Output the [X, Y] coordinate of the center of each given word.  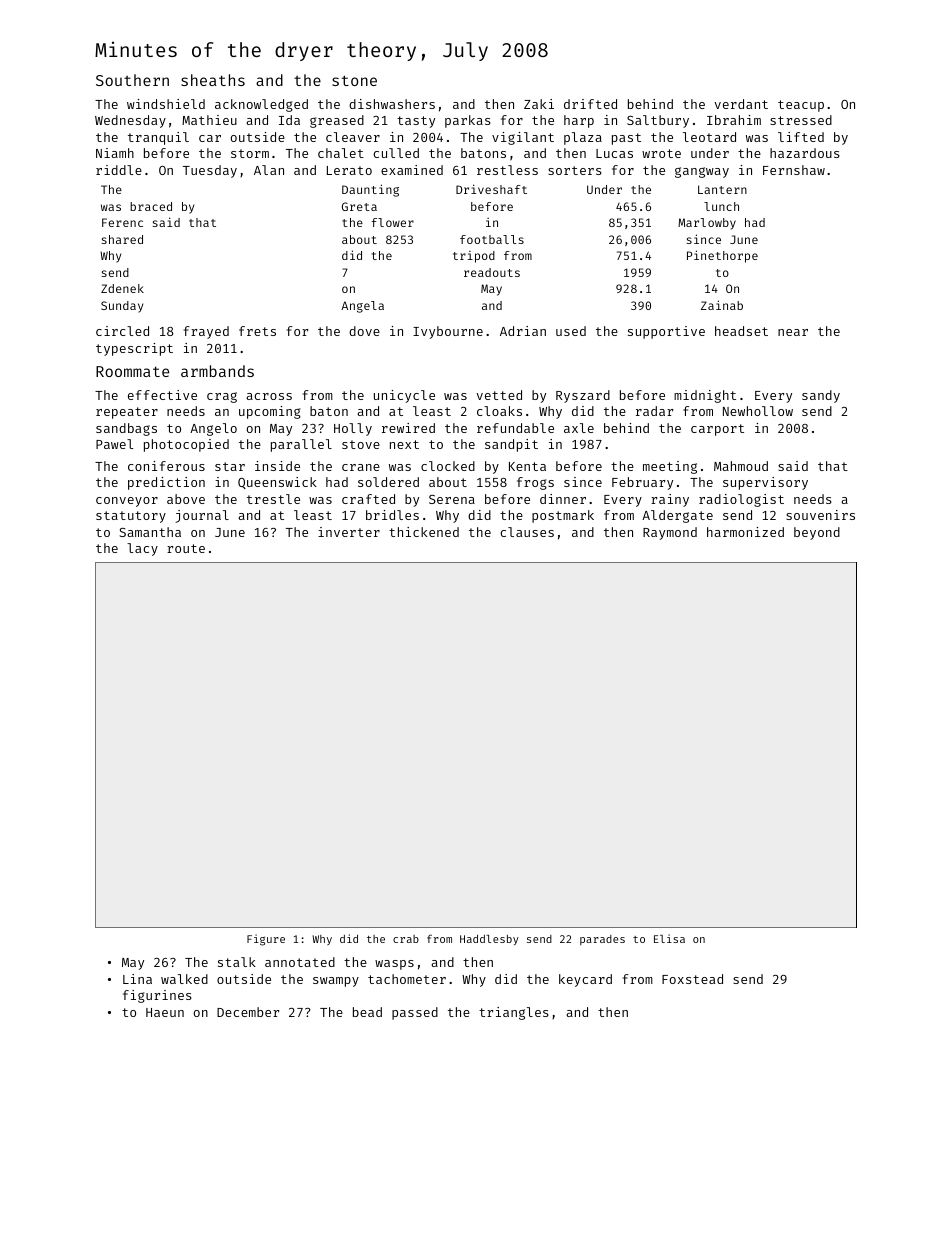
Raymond [670, 533]
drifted [590, 104]
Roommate [132, 371]
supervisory [765, 483]
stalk [237, 962]
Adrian [523, 331]
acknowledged [261, 105]
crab [406, 939]
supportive [666, 332]
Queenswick [277, 483]
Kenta [527, 466]
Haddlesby [489, 940]
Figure [266, 940]
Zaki [539, 104]
